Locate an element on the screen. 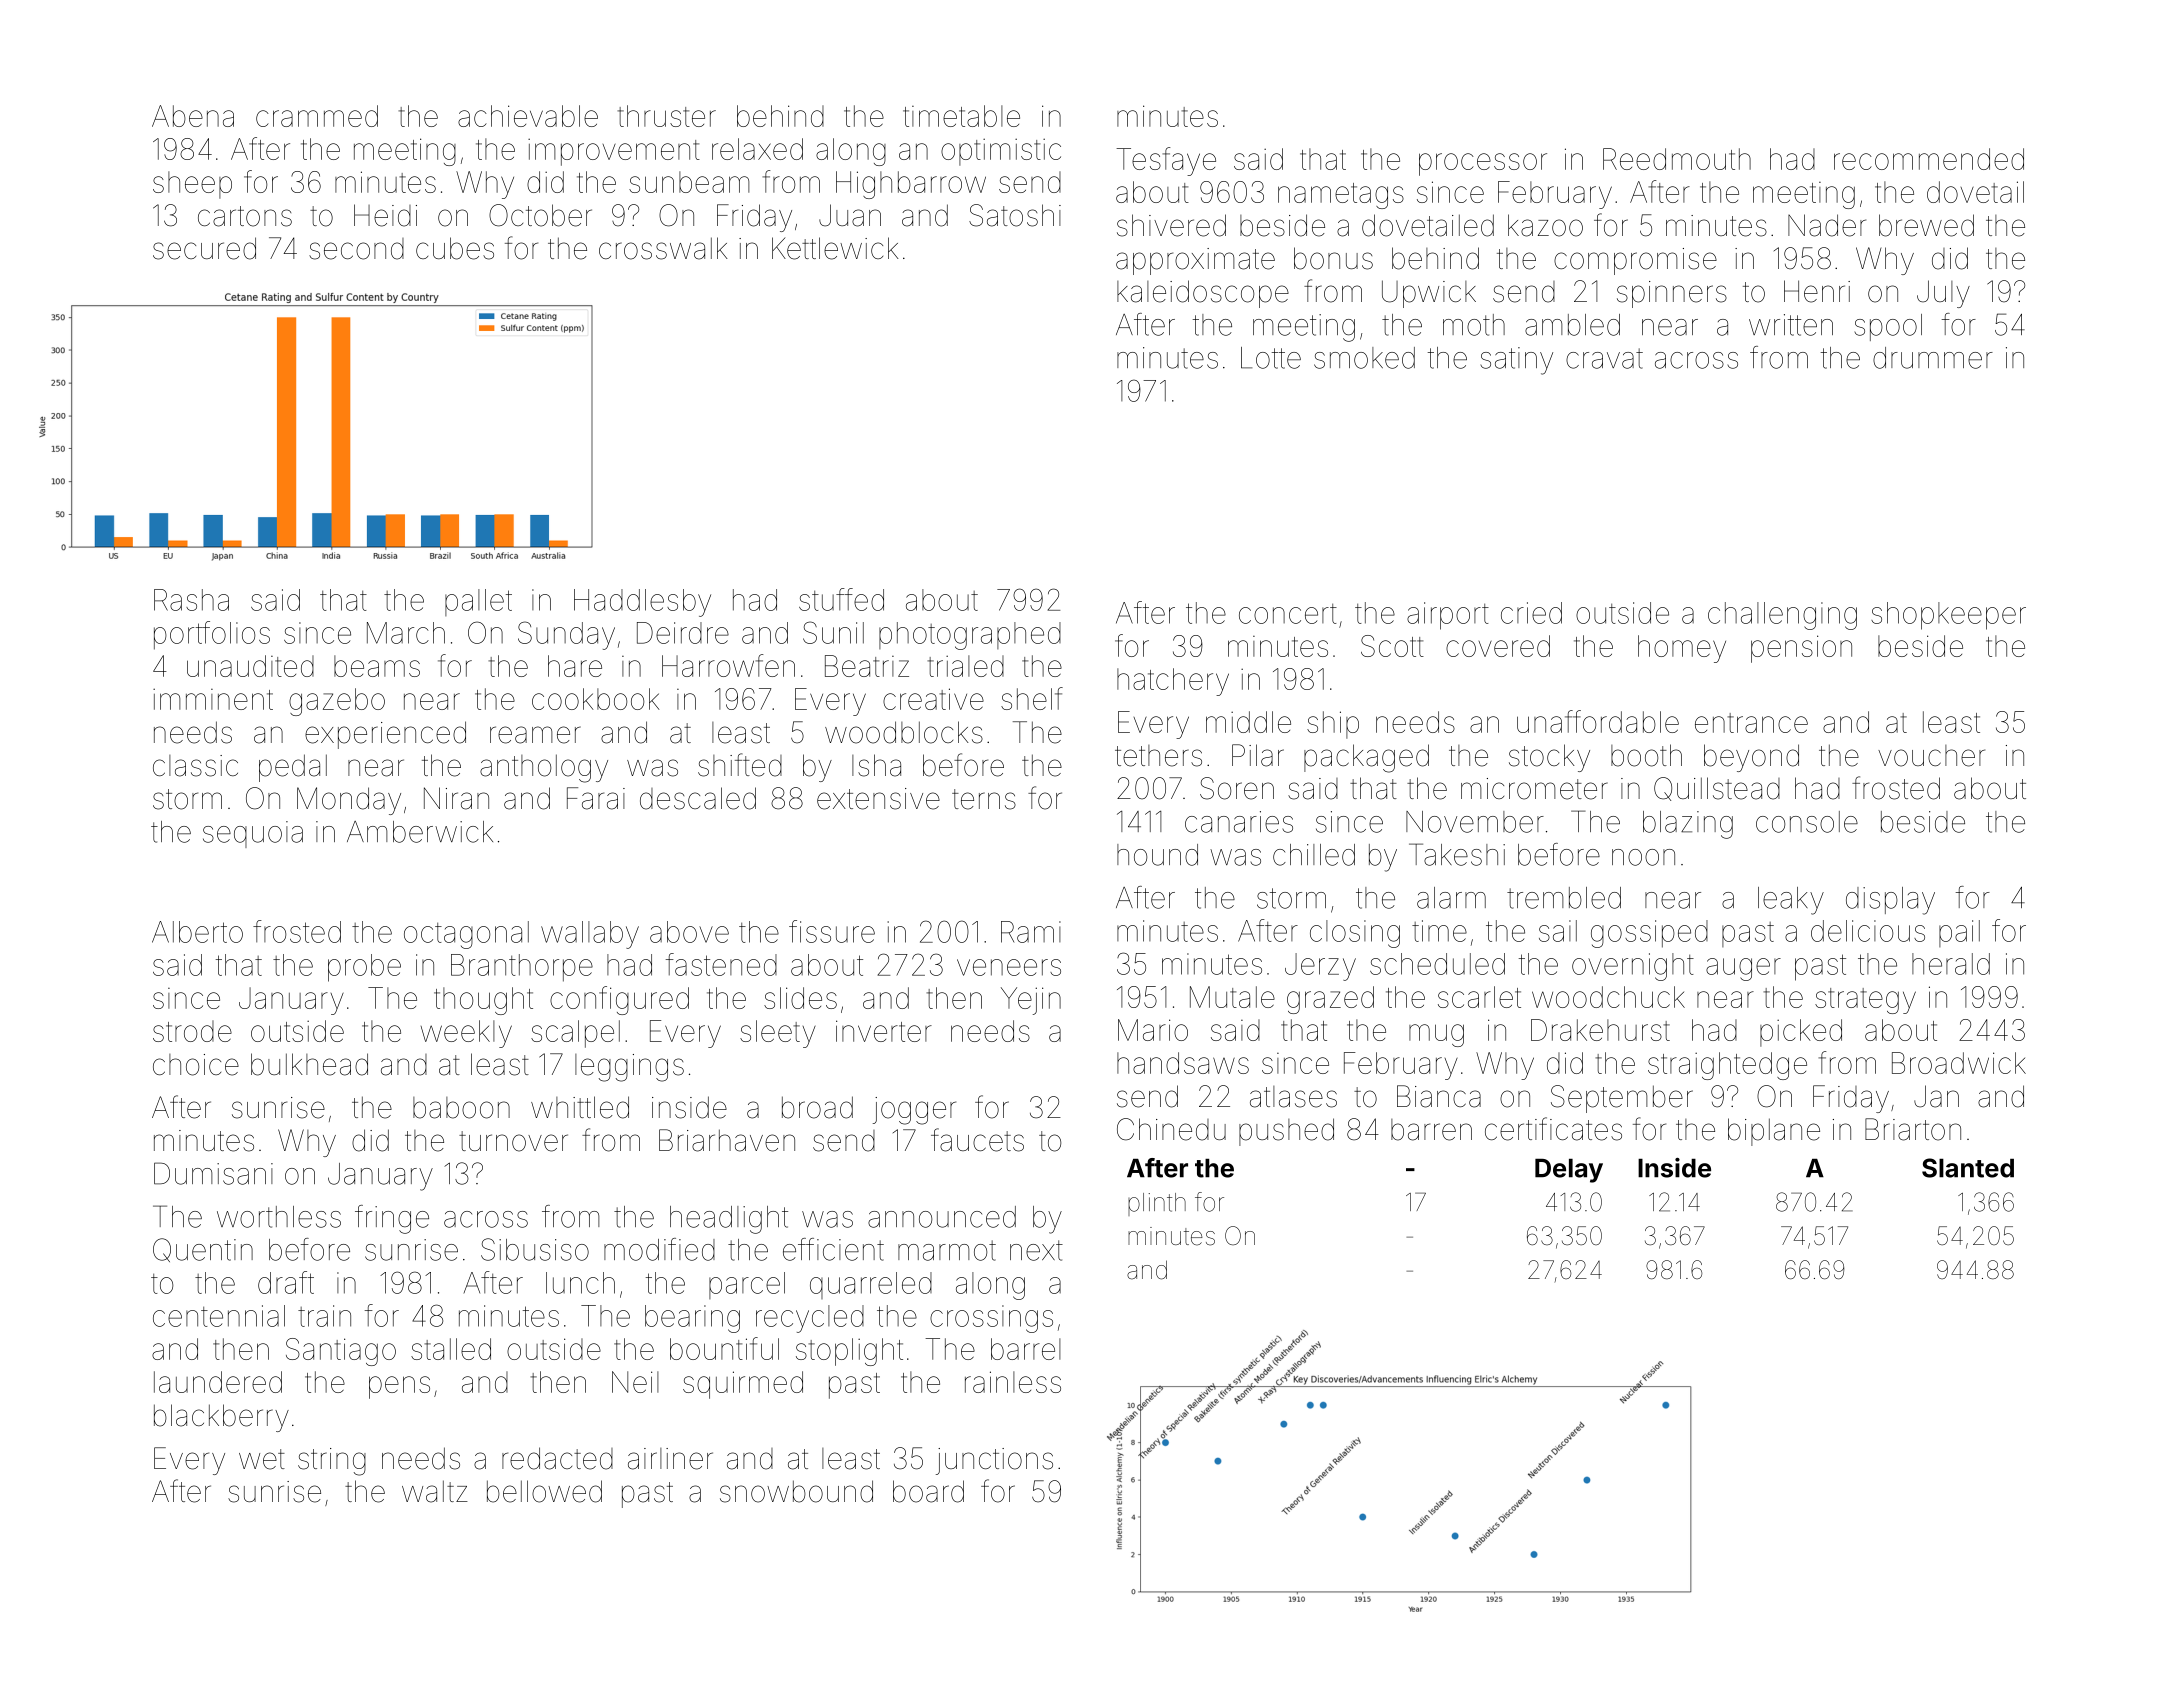 The width and height of the screenshot is (2178, 1683). voucher is located at coordinates (1931, 756).
